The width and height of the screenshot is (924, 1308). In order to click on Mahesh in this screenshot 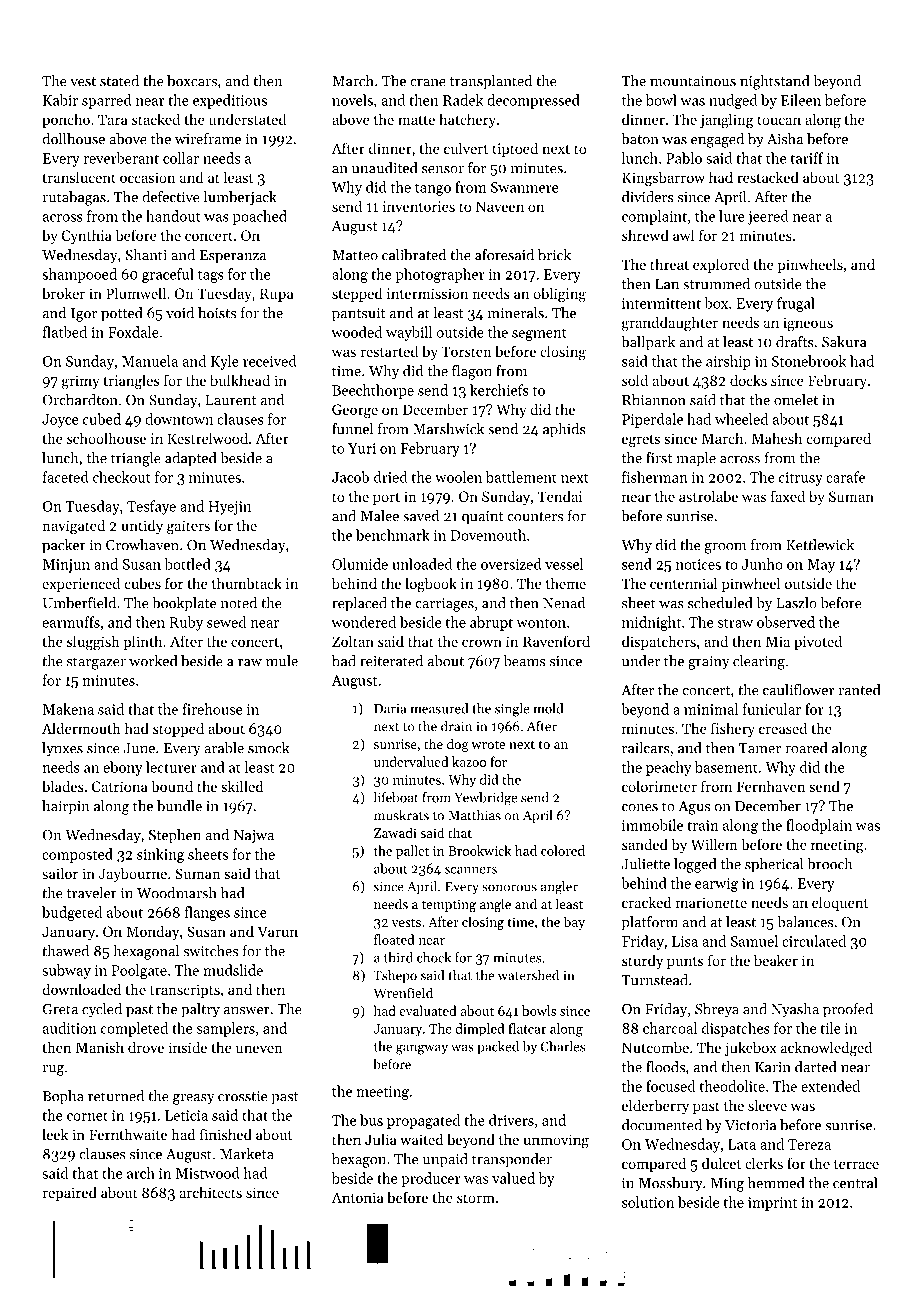, I will do `click(777, 438)`.
